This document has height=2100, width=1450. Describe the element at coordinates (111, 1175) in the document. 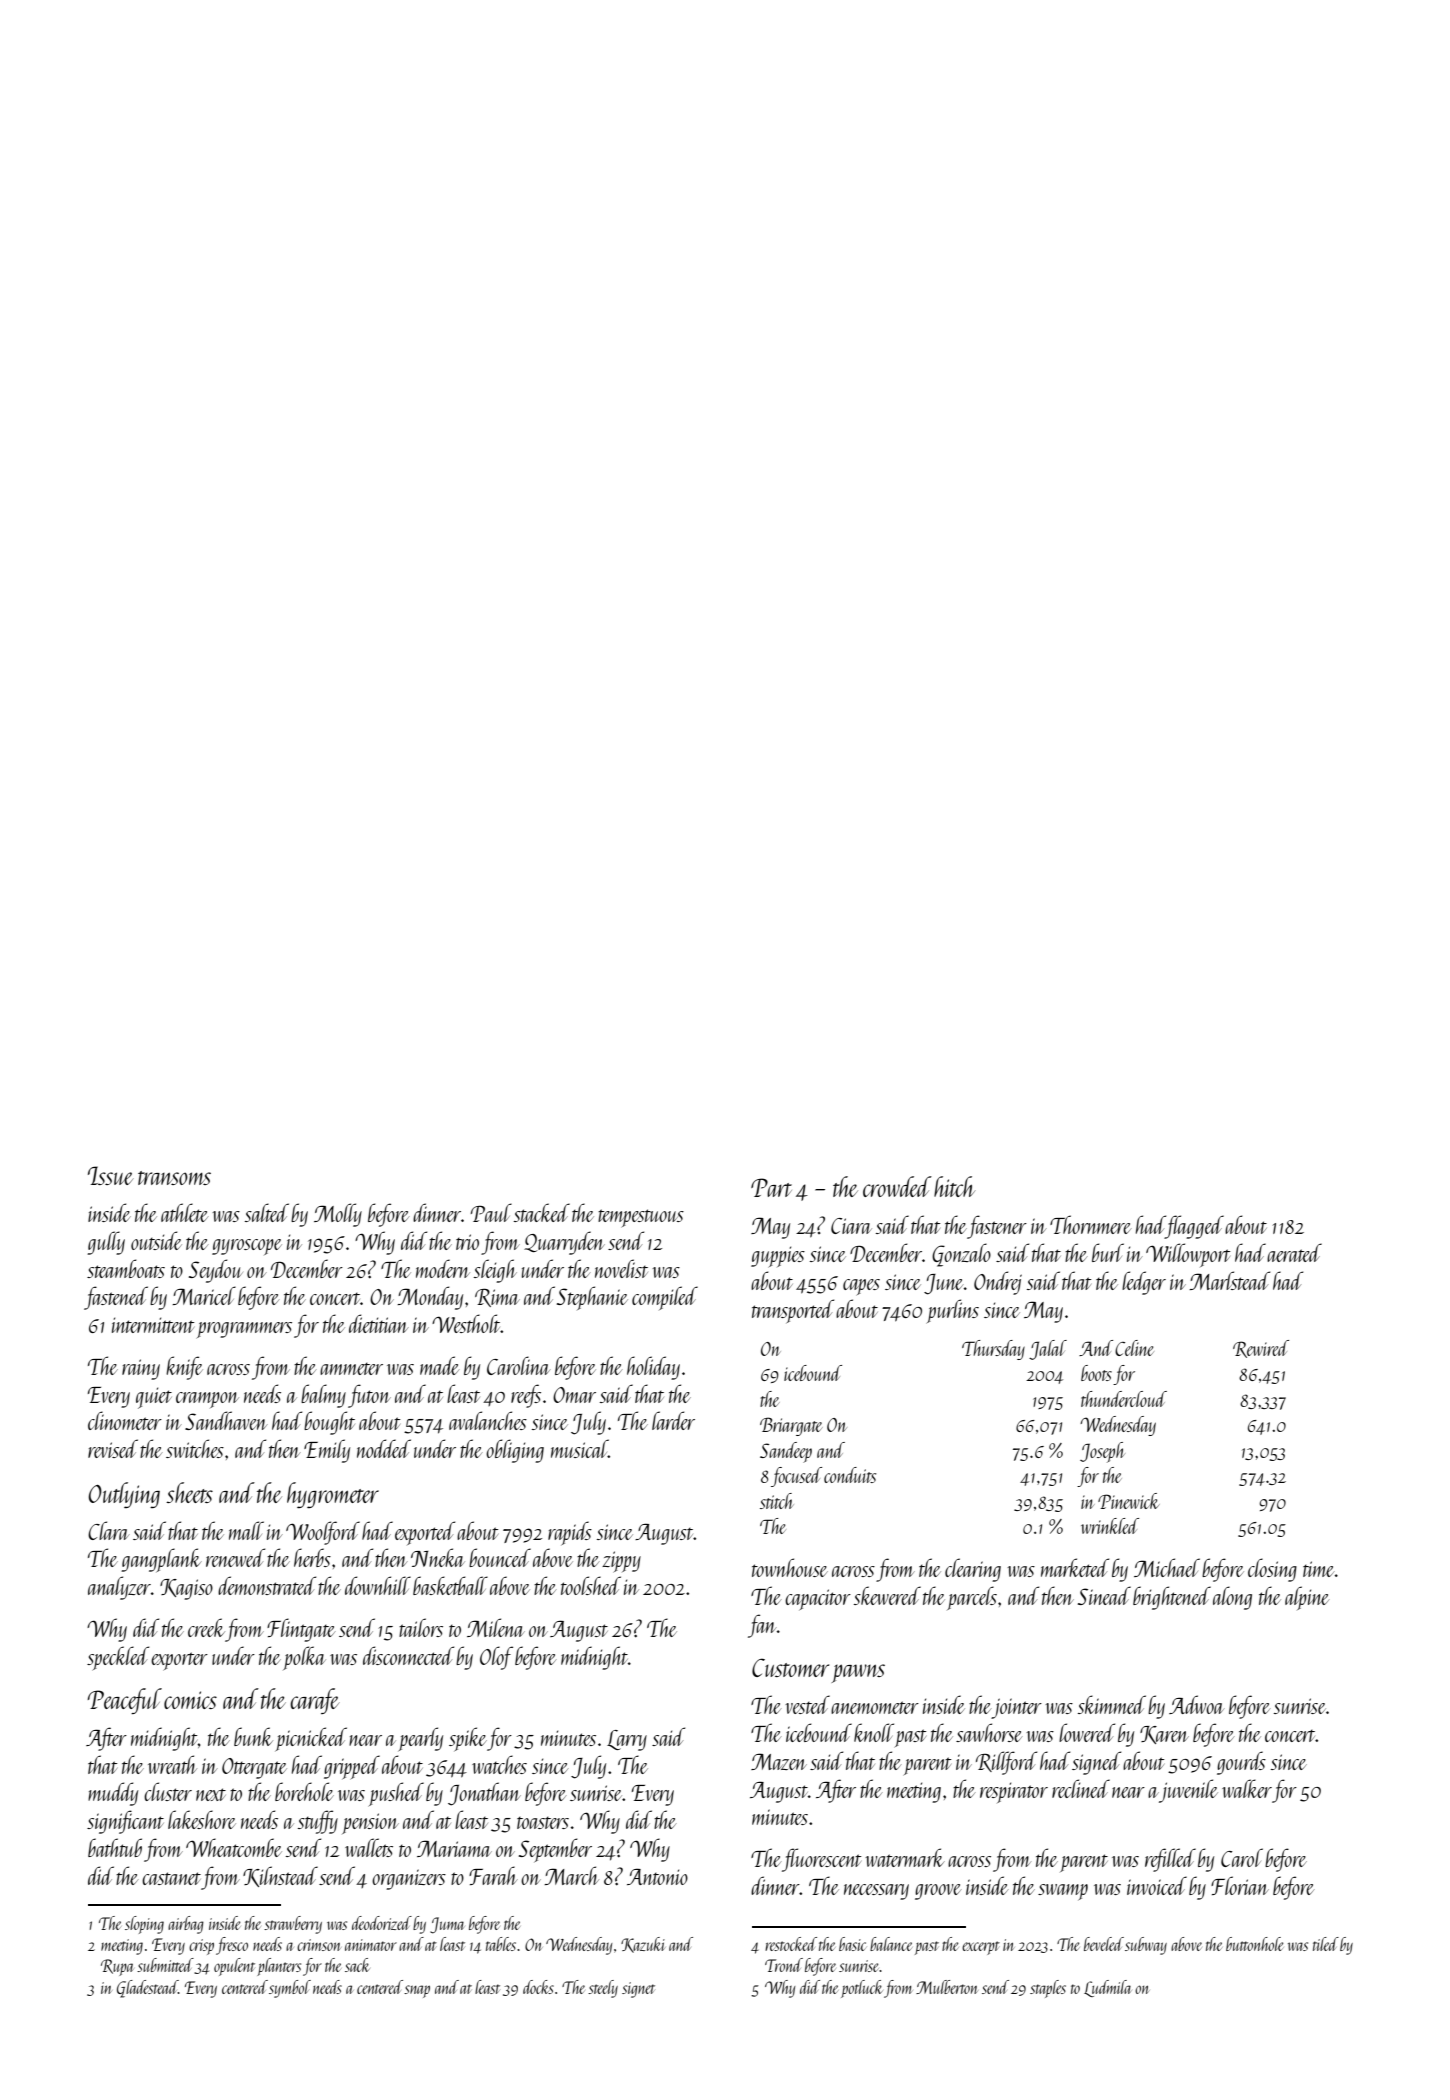

I see `Issue` at that location.
